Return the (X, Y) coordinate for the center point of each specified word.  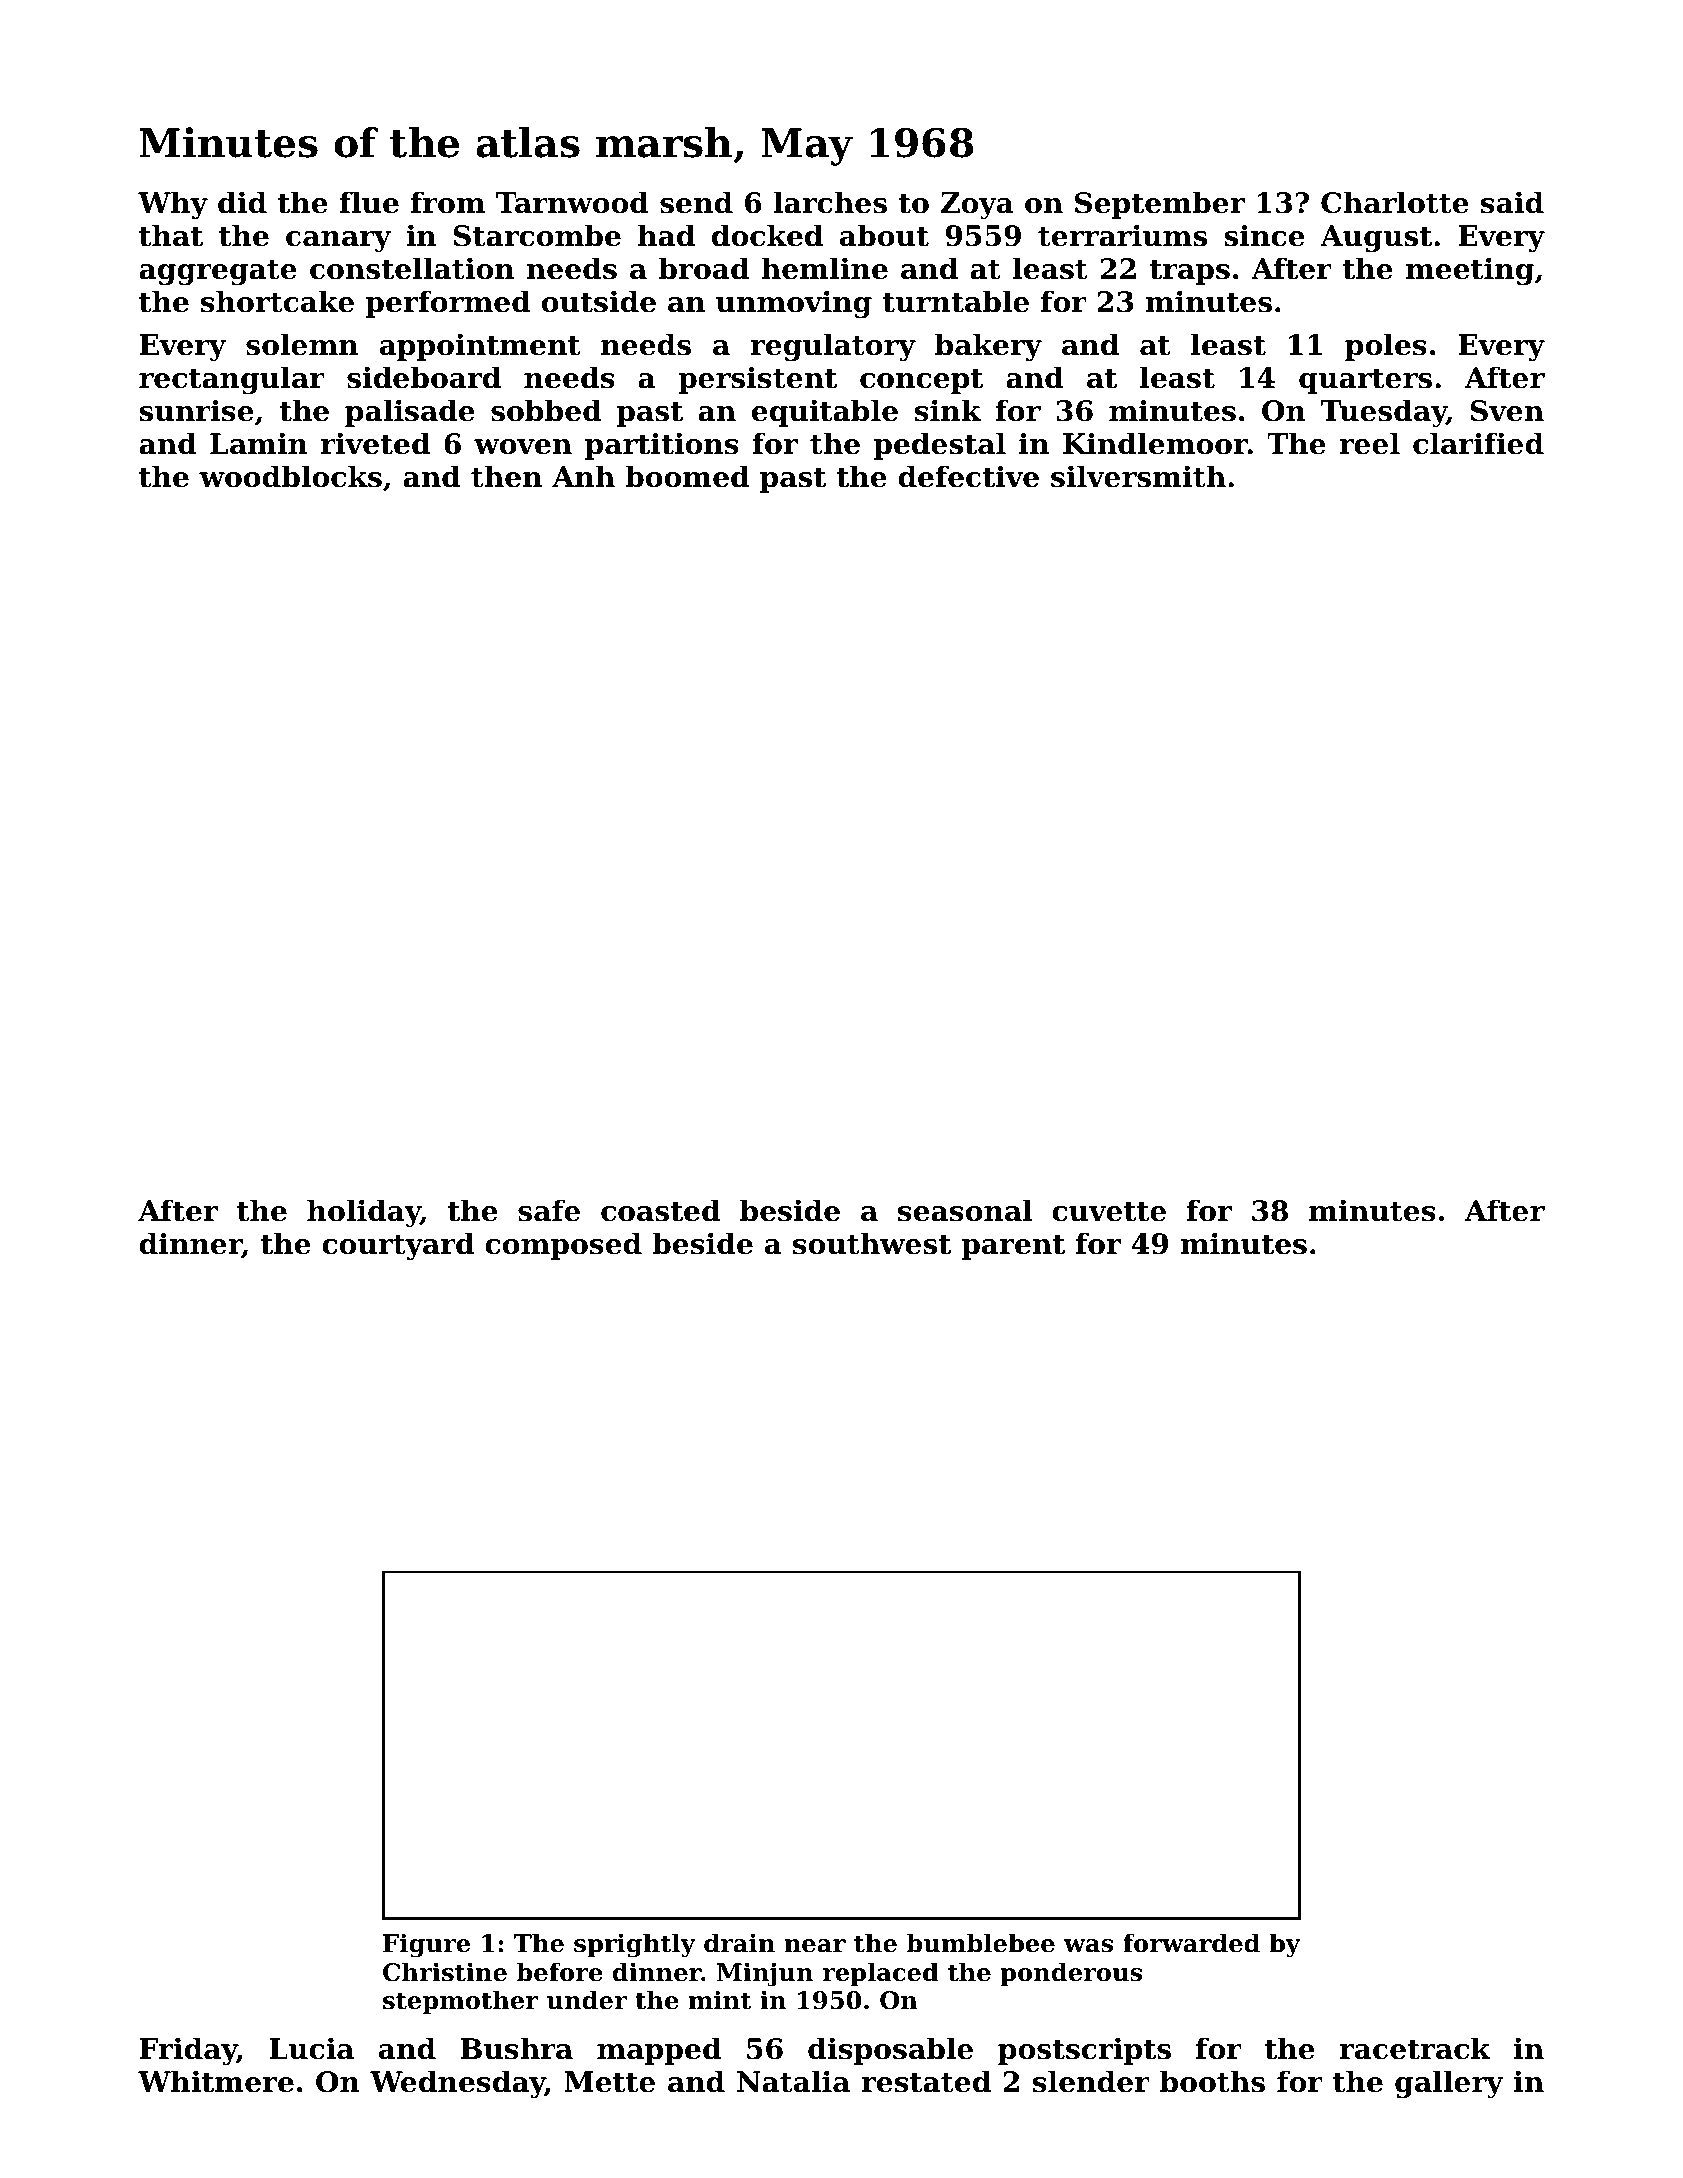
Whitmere (216, 2081)
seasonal (965, 1210)
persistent (757, 380)
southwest (872, 1243)
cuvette (1109, 1212)
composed (563, 1246)
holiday (364, 1213)
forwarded (1191, 1943)
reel (1369, 443)
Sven (1507, 411)
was (1088, 1946)
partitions (662, 446)
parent (1013, 1247)
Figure (426, 1945)
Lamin (259, 443)
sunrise (196, 410)
